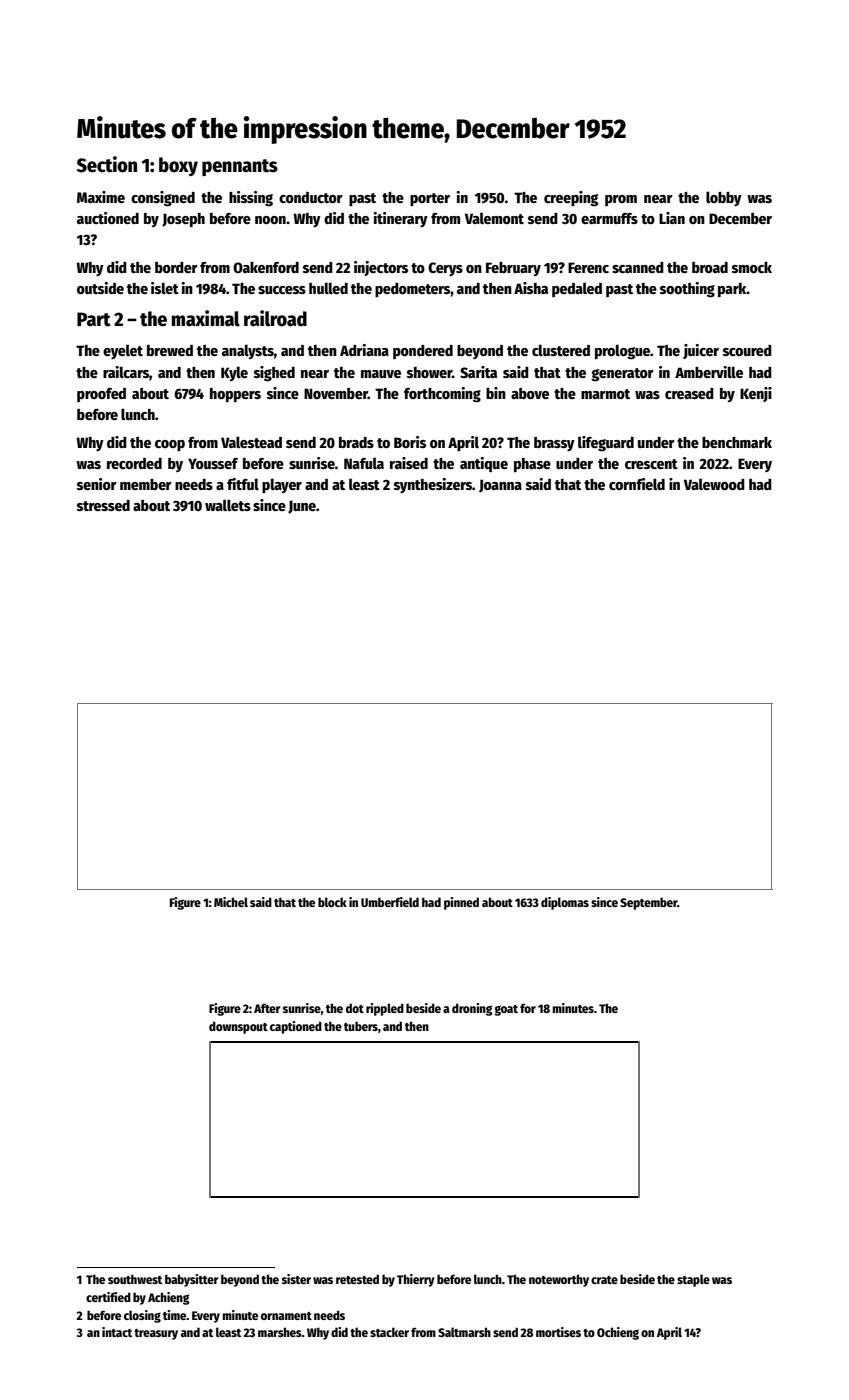 The width and height of the document is (849, 1400). What do you see at coordinates (117, 1332) in the document?
I see `intact` at bounding box center [117, 1332].
